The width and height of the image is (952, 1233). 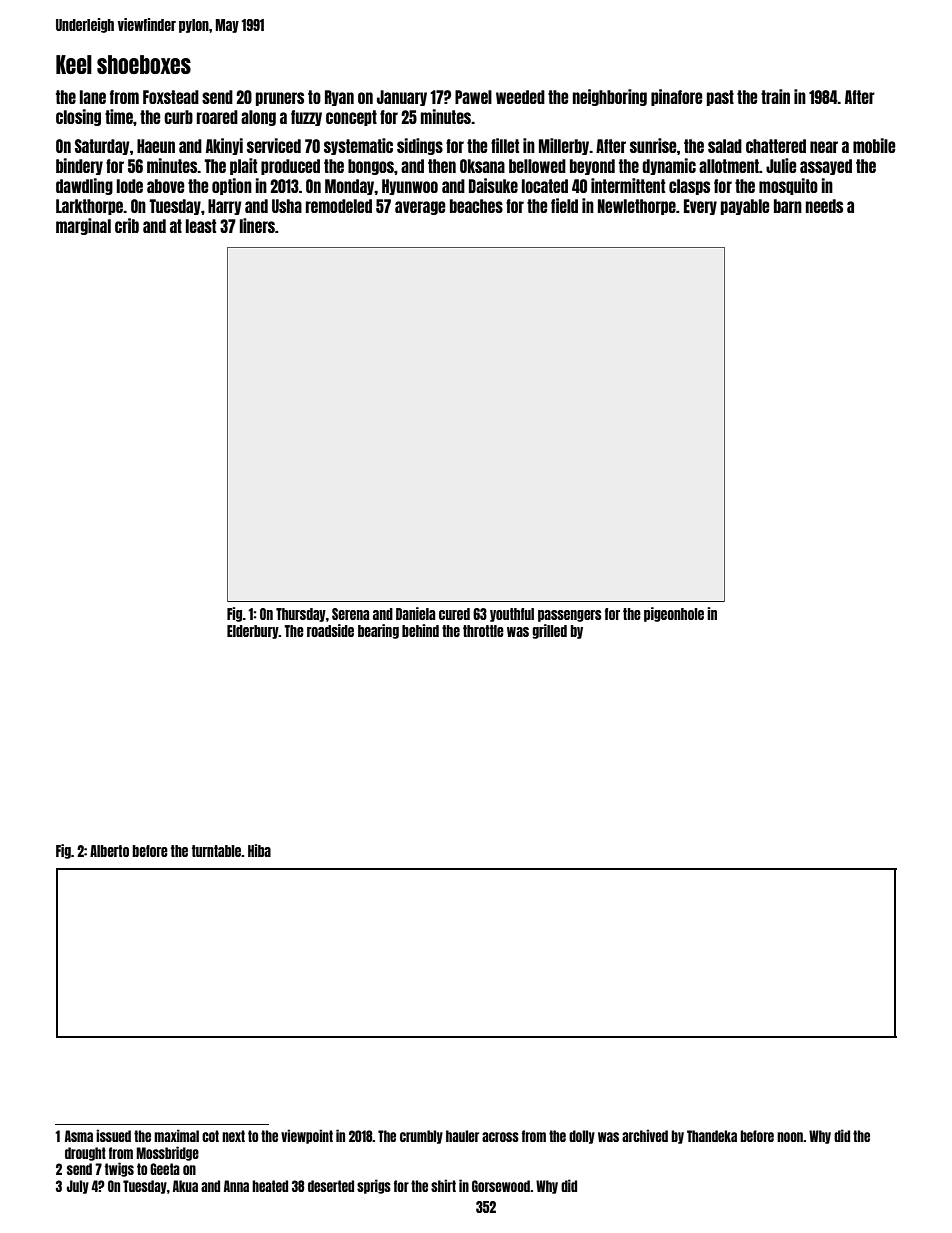 I want to click on Thandeka, so click(x=712, y=1136).
